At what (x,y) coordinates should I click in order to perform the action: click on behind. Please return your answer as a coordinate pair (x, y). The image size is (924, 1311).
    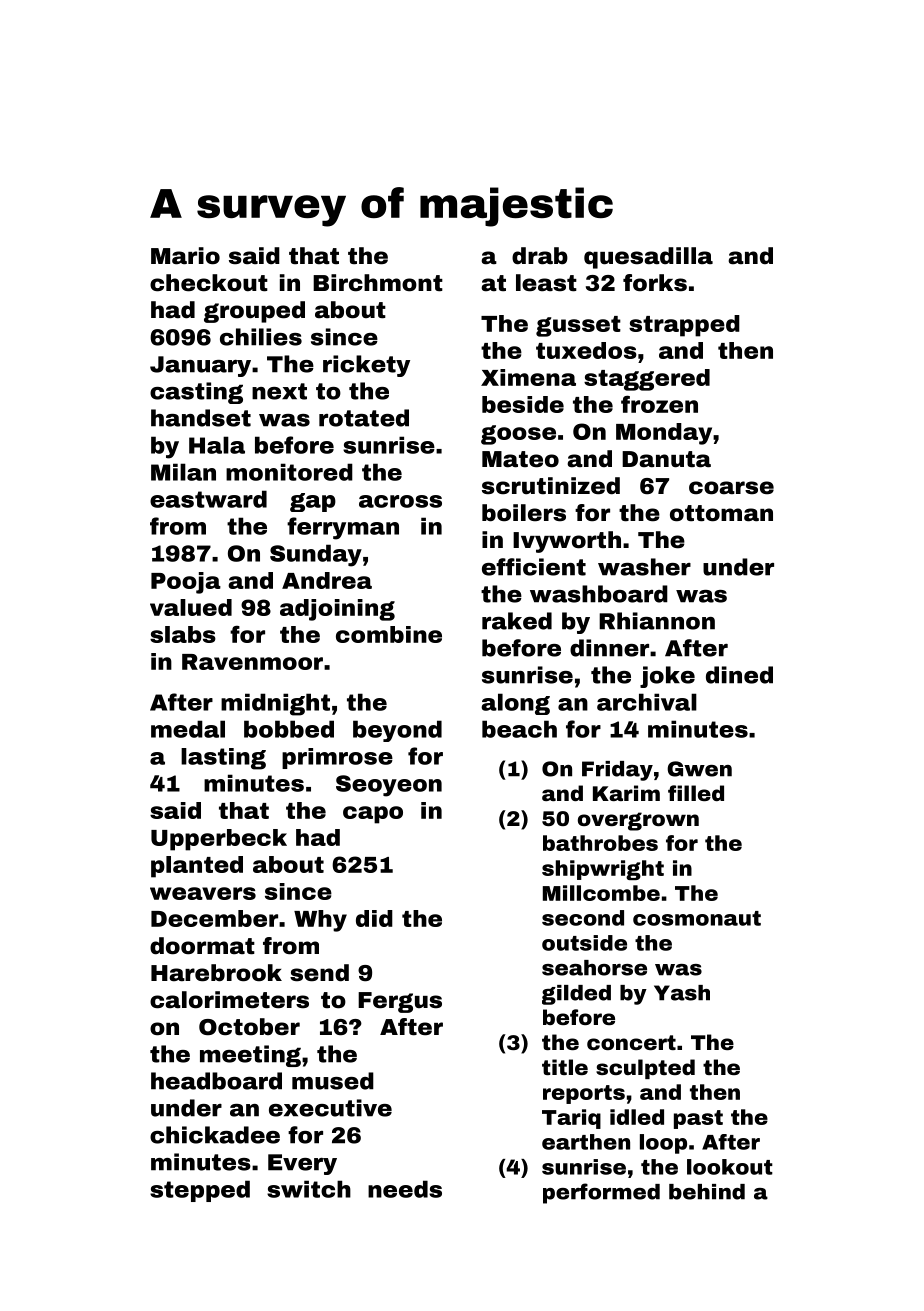
    Looking at the image, I should click on (707, 1192).
